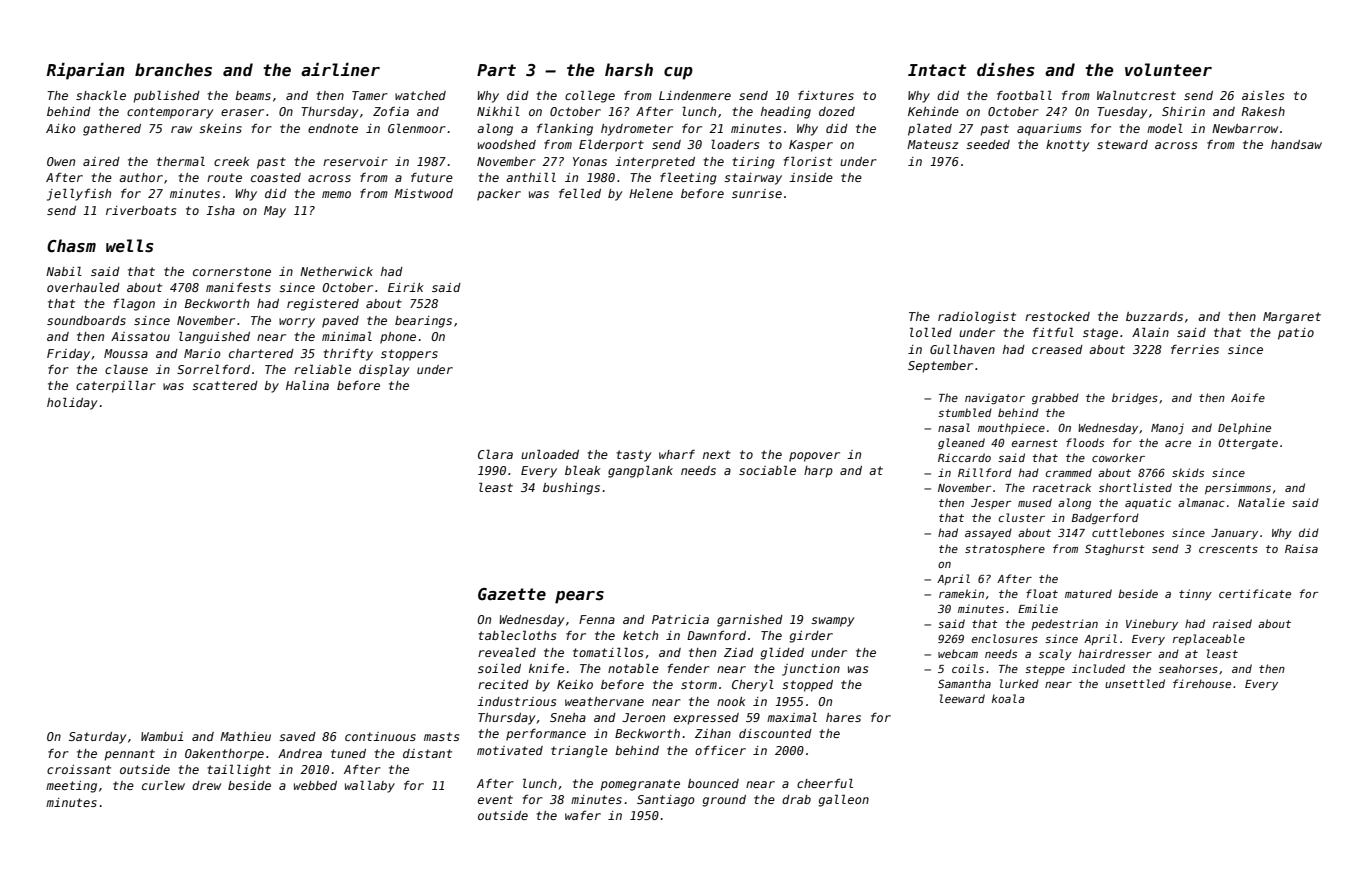  What do you see at coordinates (811, 177) in the screenshot?
I see `inside` at bounding box center [811, 177].
